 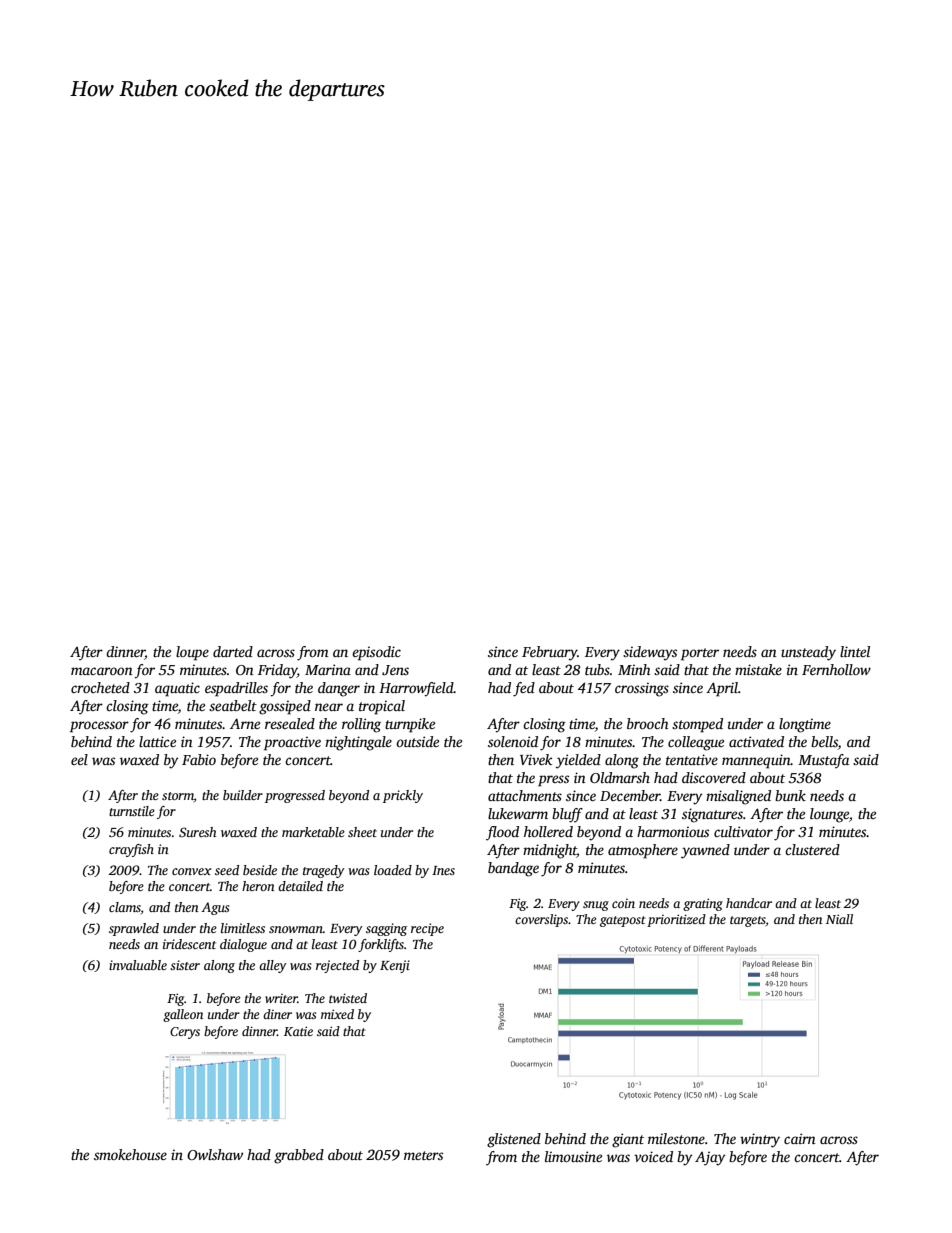 I want to click on marketable, so click(x=313, y=832).
